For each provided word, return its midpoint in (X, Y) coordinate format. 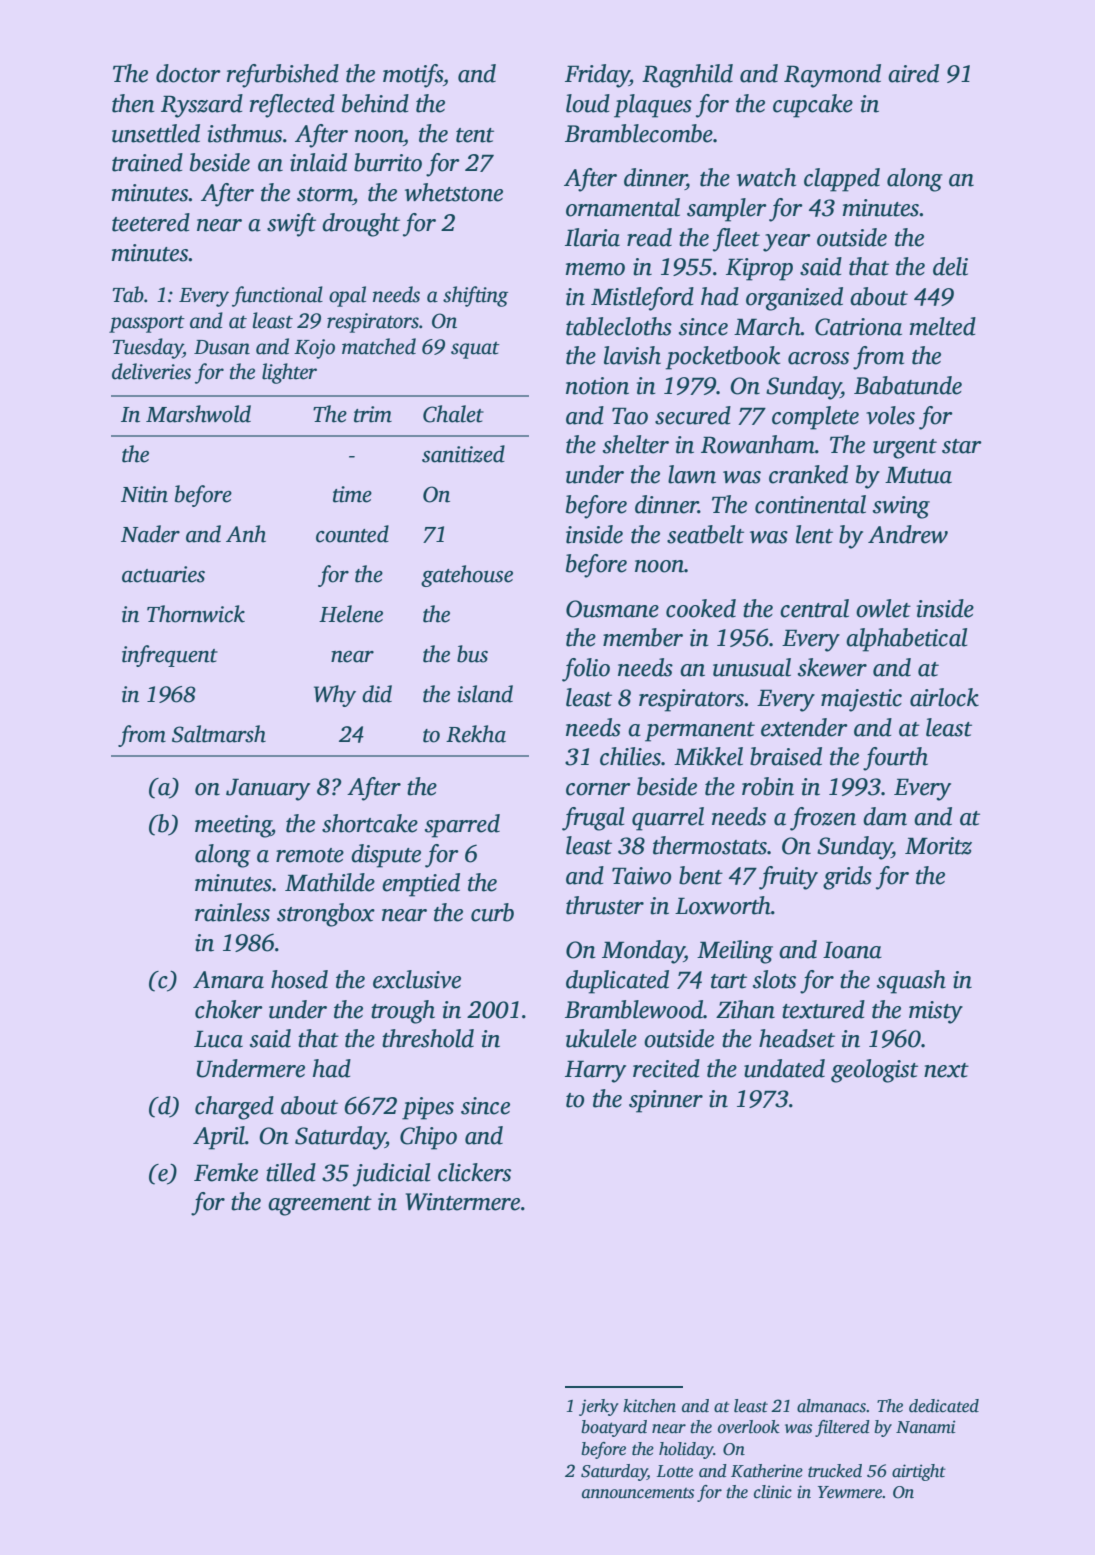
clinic (773, 1492)
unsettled (156, 133)
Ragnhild (687, 76)
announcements (638, 1493)
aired (913, 73)
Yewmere (850, 1492)
